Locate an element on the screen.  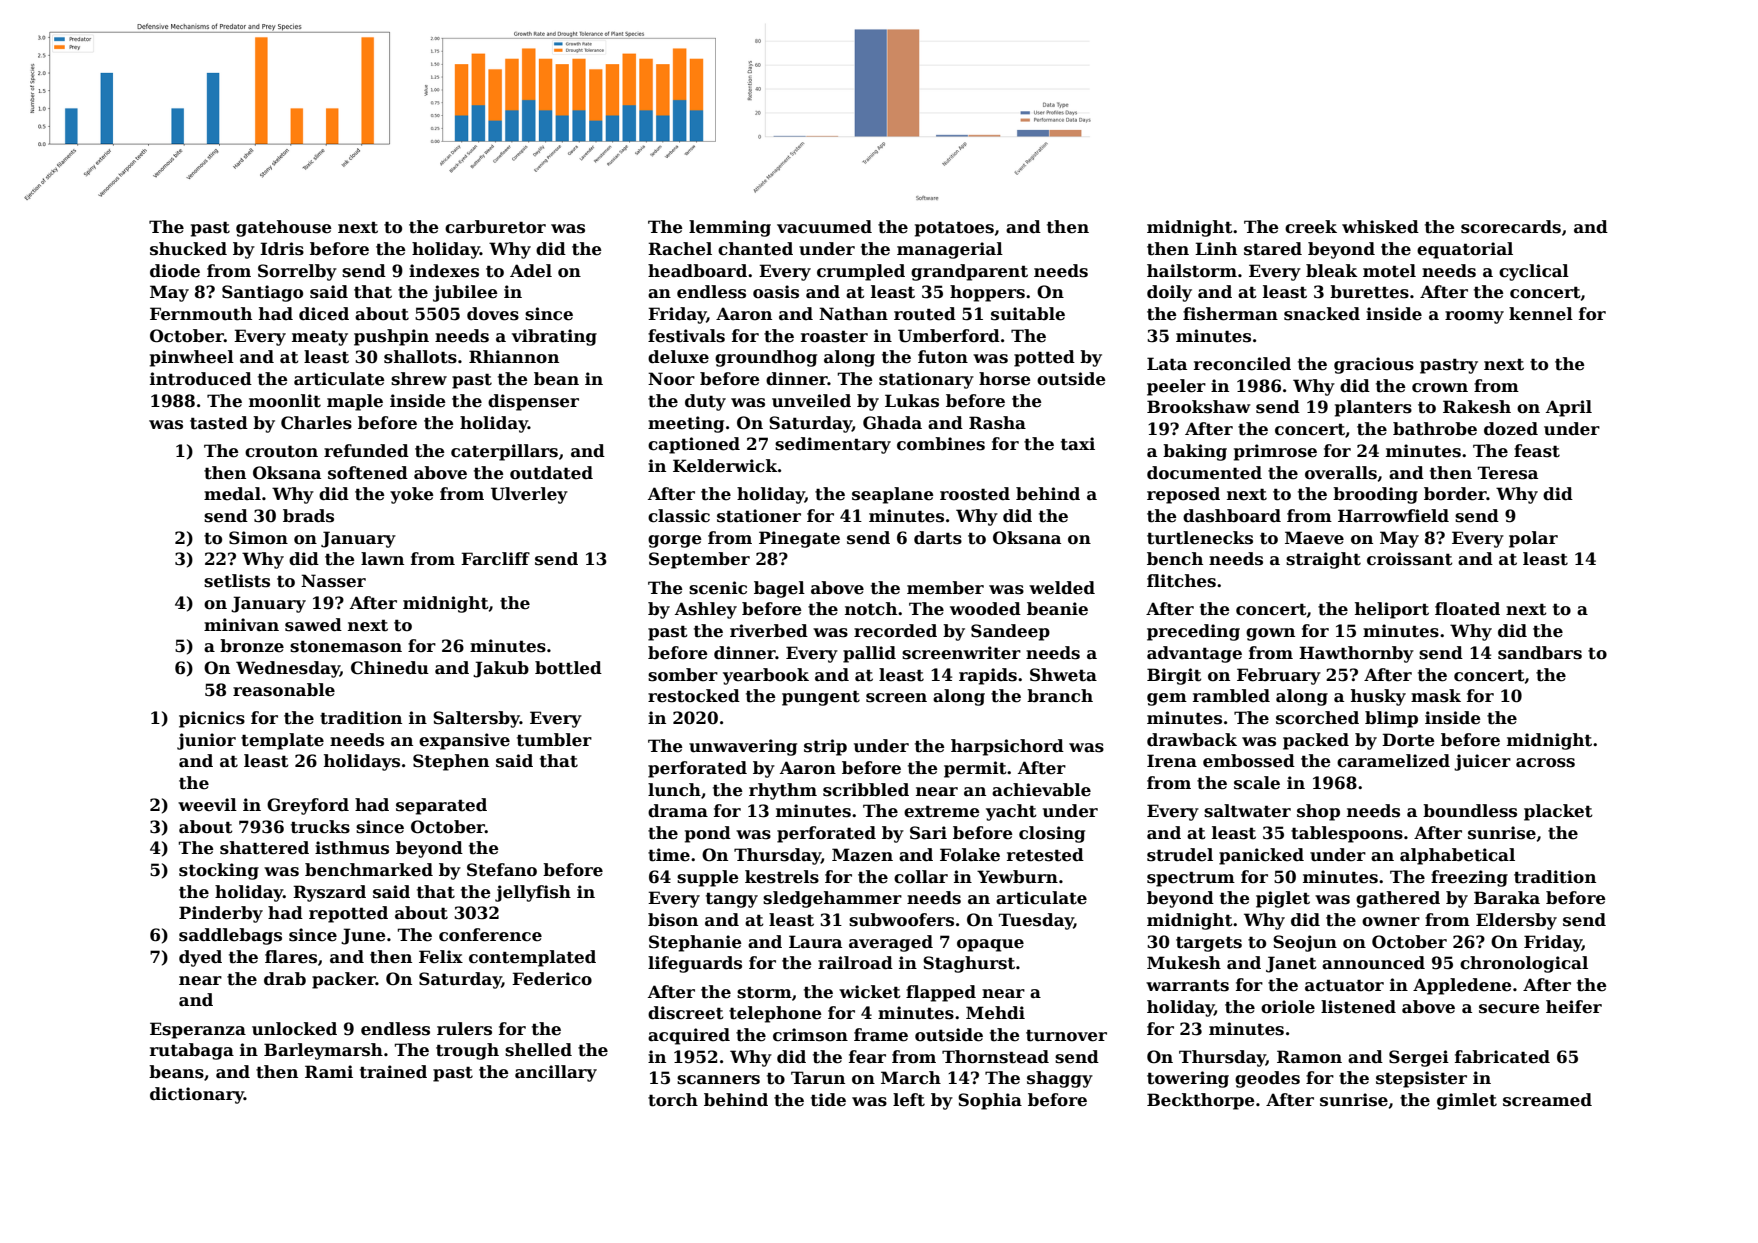
roomy is located at coordinates (1474, 317).
